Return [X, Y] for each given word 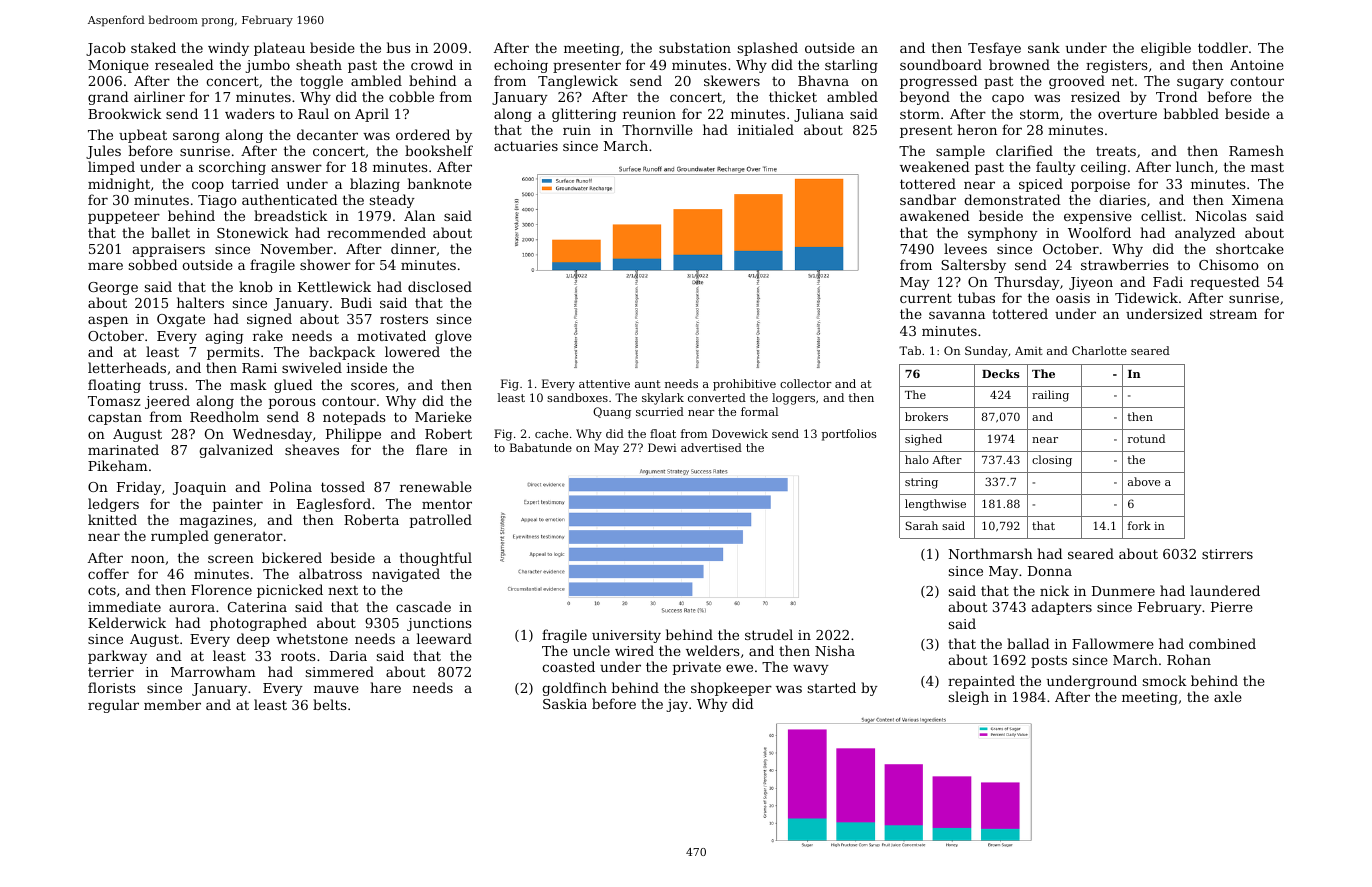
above [1144, 481]
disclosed [440, 286]
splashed [768, 49]
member [172, 704]
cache [551, 433]
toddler [1223, 47]
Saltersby [973, 266]
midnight [119, 185]
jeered [167, 402]
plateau [279, 49]
